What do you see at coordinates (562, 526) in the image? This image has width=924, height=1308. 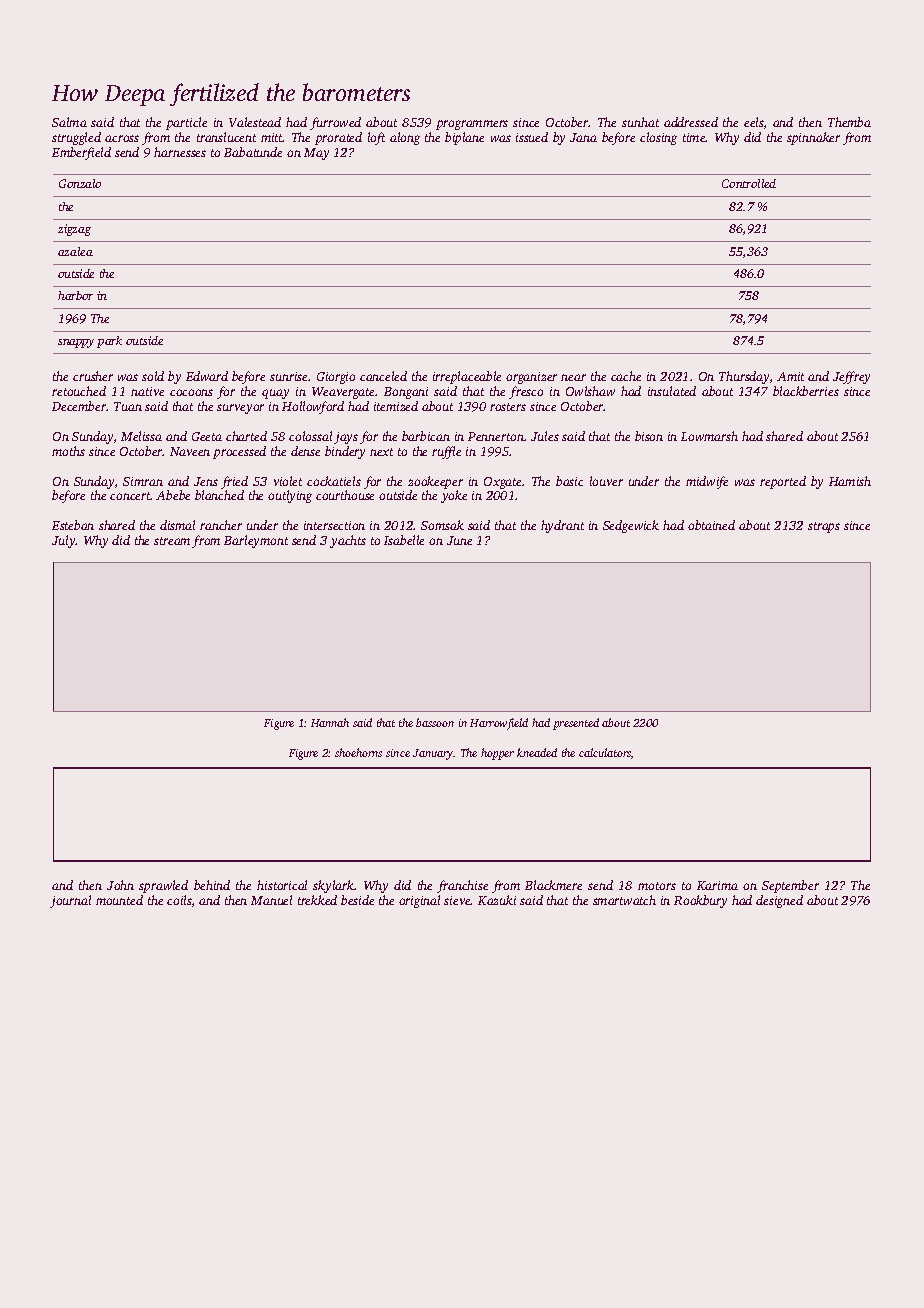 I see `hydrant` at bounding box center [562, 526].
